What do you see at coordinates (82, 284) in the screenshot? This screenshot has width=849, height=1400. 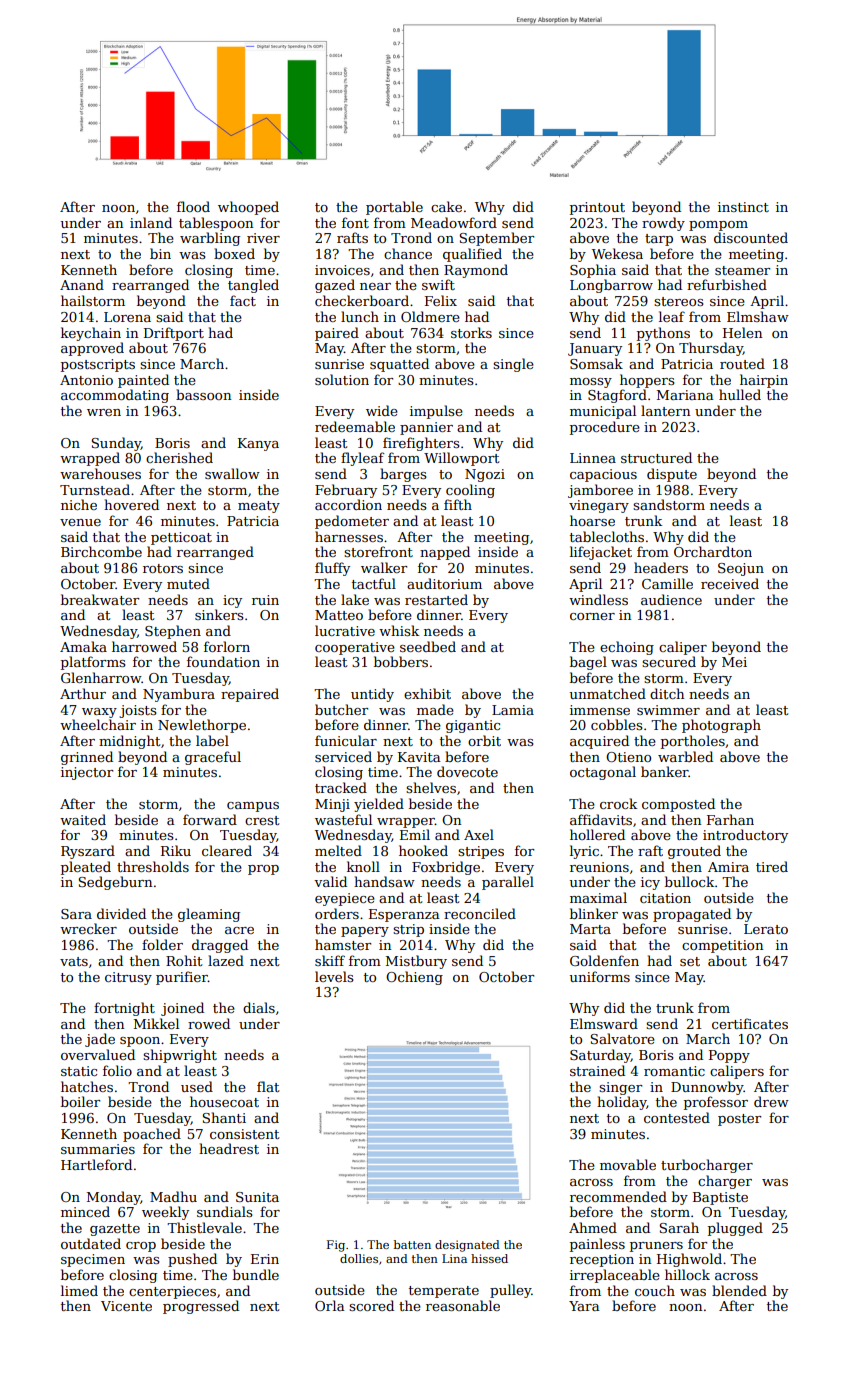 I see `Anand` at bounding box center [82, 284].
